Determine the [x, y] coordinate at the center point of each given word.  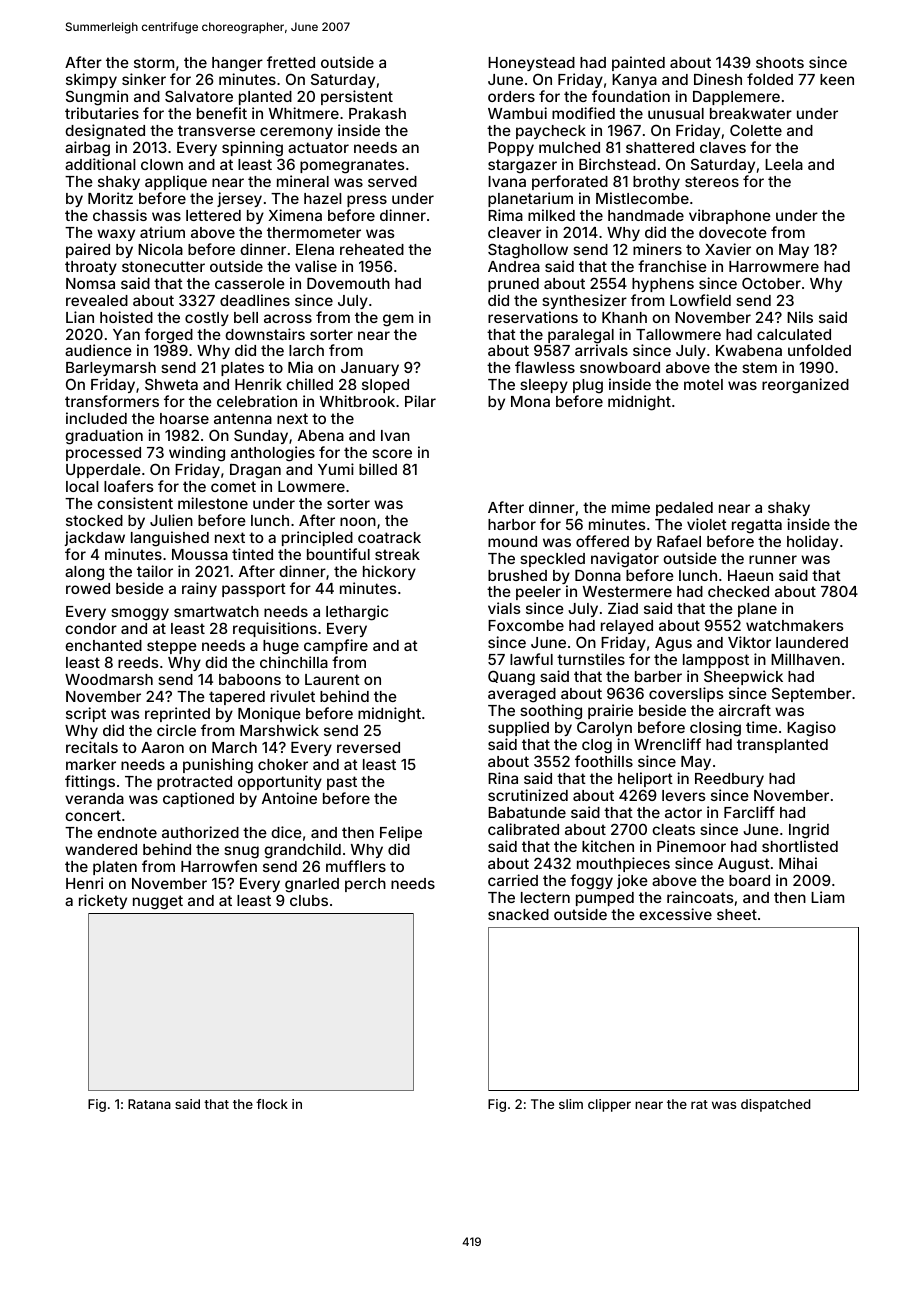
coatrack [389, 537]
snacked [518, 914]
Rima [505, 215]
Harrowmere [774, 266]
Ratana [149, 1104]
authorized [200, 832]
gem [398, 320]
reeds [138, 662]
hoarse [184, 418]
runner [773, 559]
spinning [252, 149]
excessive [675, 914]
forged [169, 336]
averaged [522, 695]
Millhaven [805, 659]
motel [703, 384]
